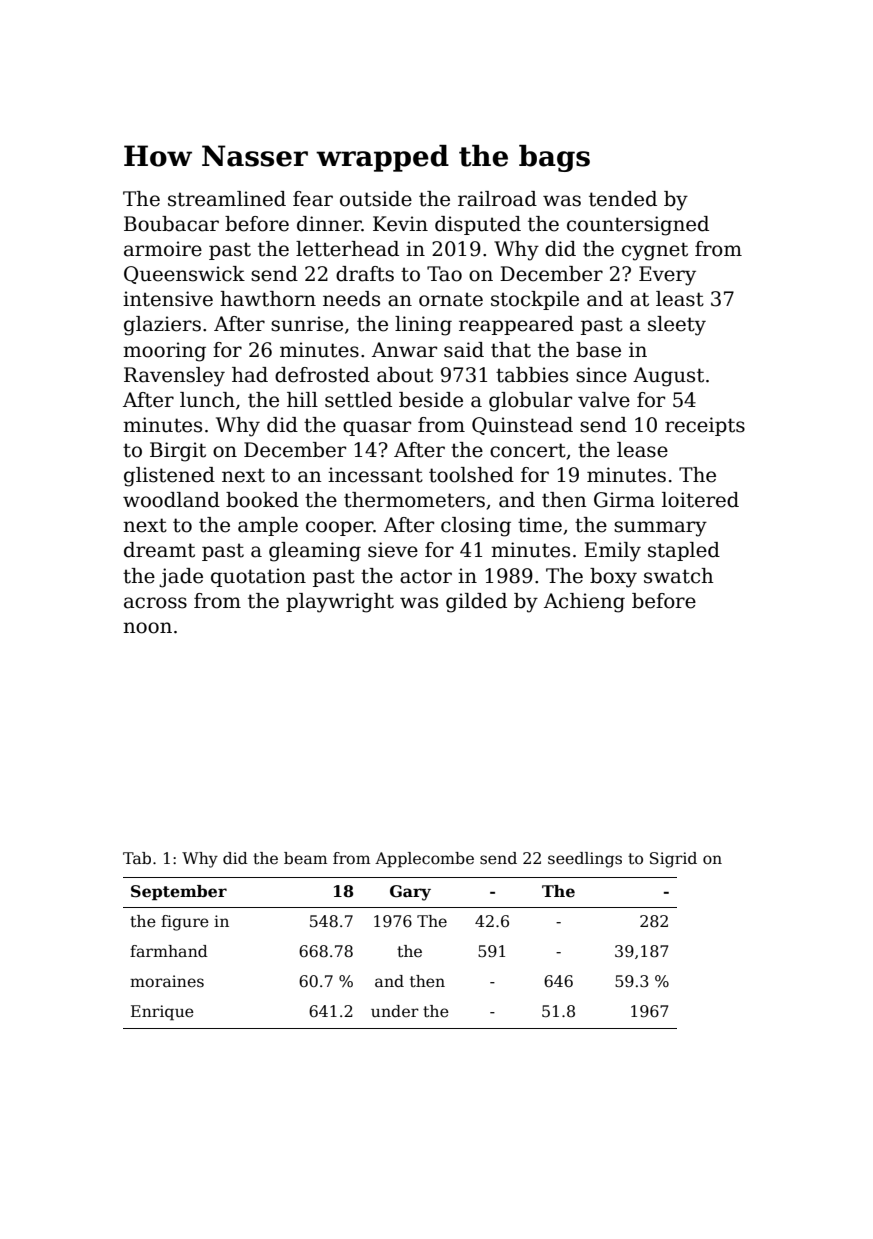 The height and width of the screenshot is (1239, 873). I want to click on Kevin, so click(400, 224).
